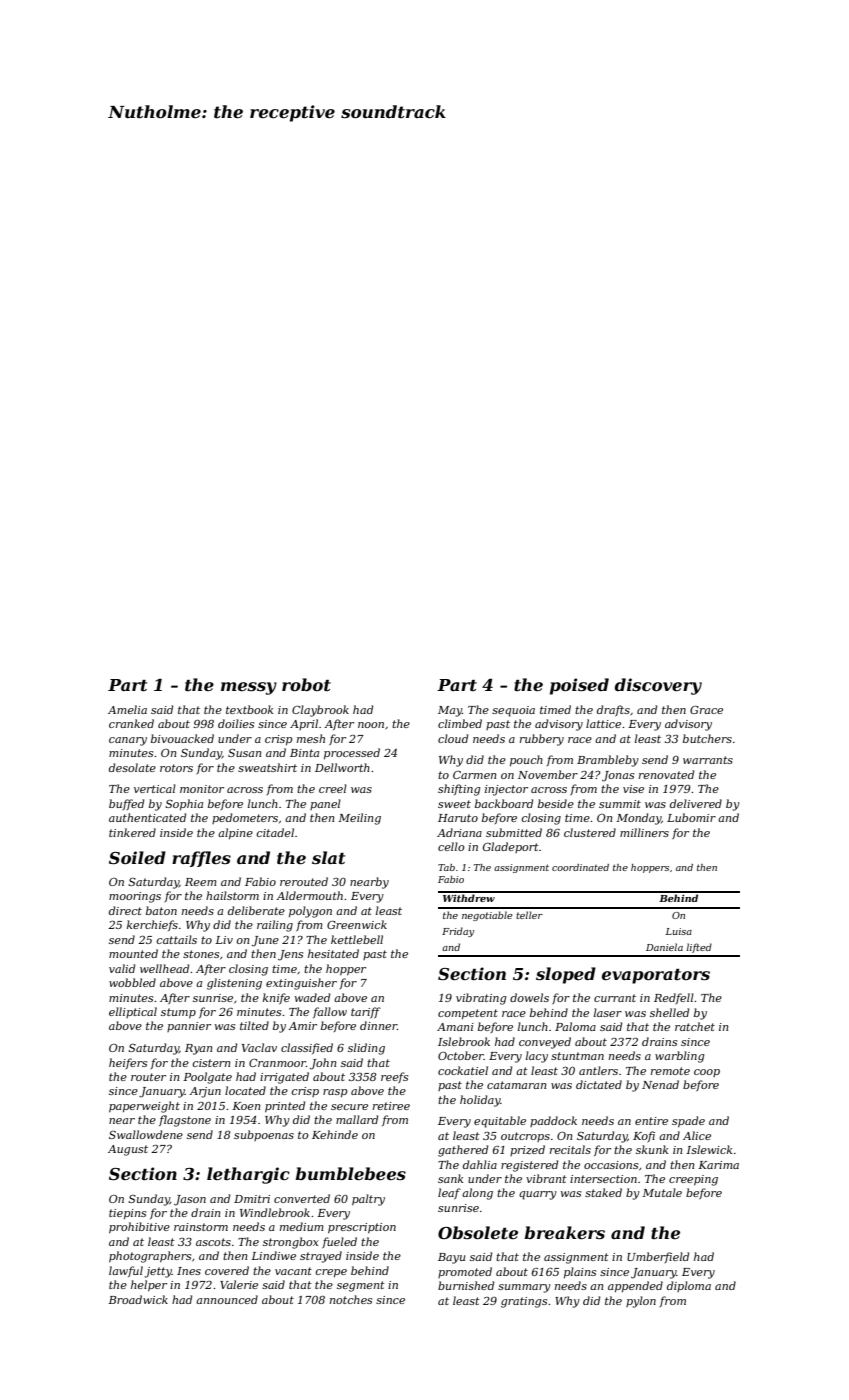  Describe the element at coordinates (128, 1063) in the document. I see `heifers` at that location.
